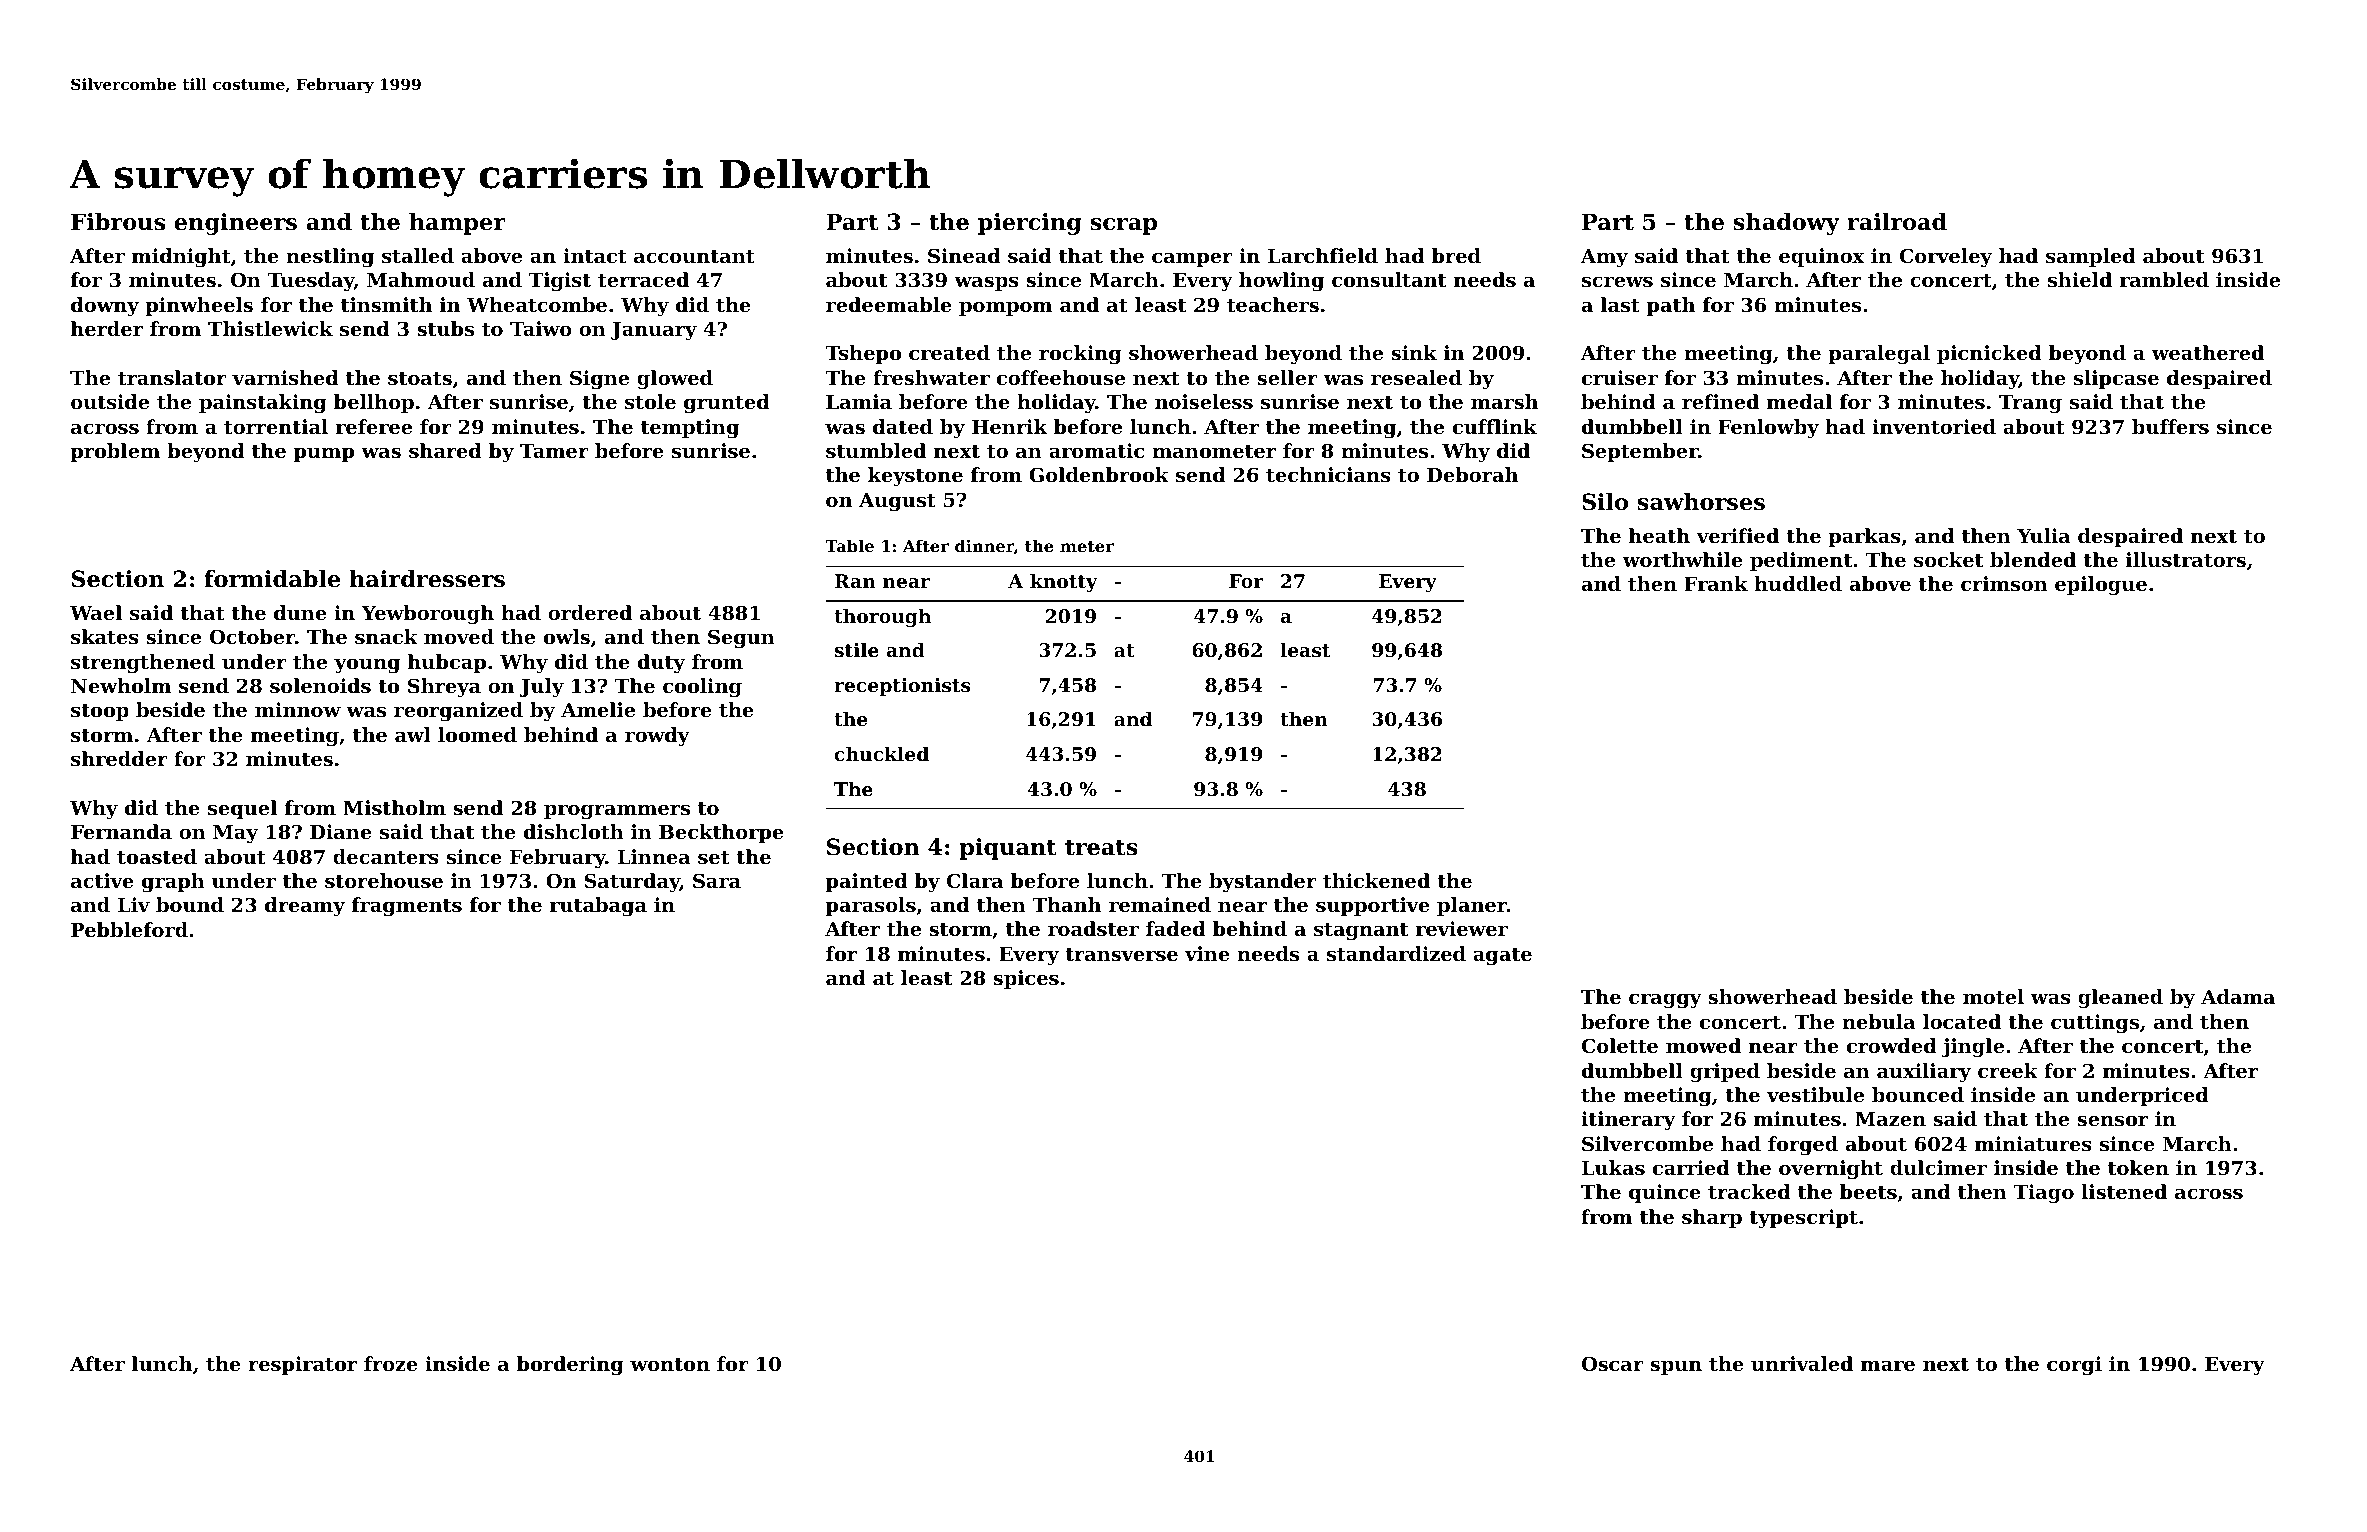 The height and width of the screenshot is (1532, 2367). I want to click on Pebbleford, so click(129, 929).
